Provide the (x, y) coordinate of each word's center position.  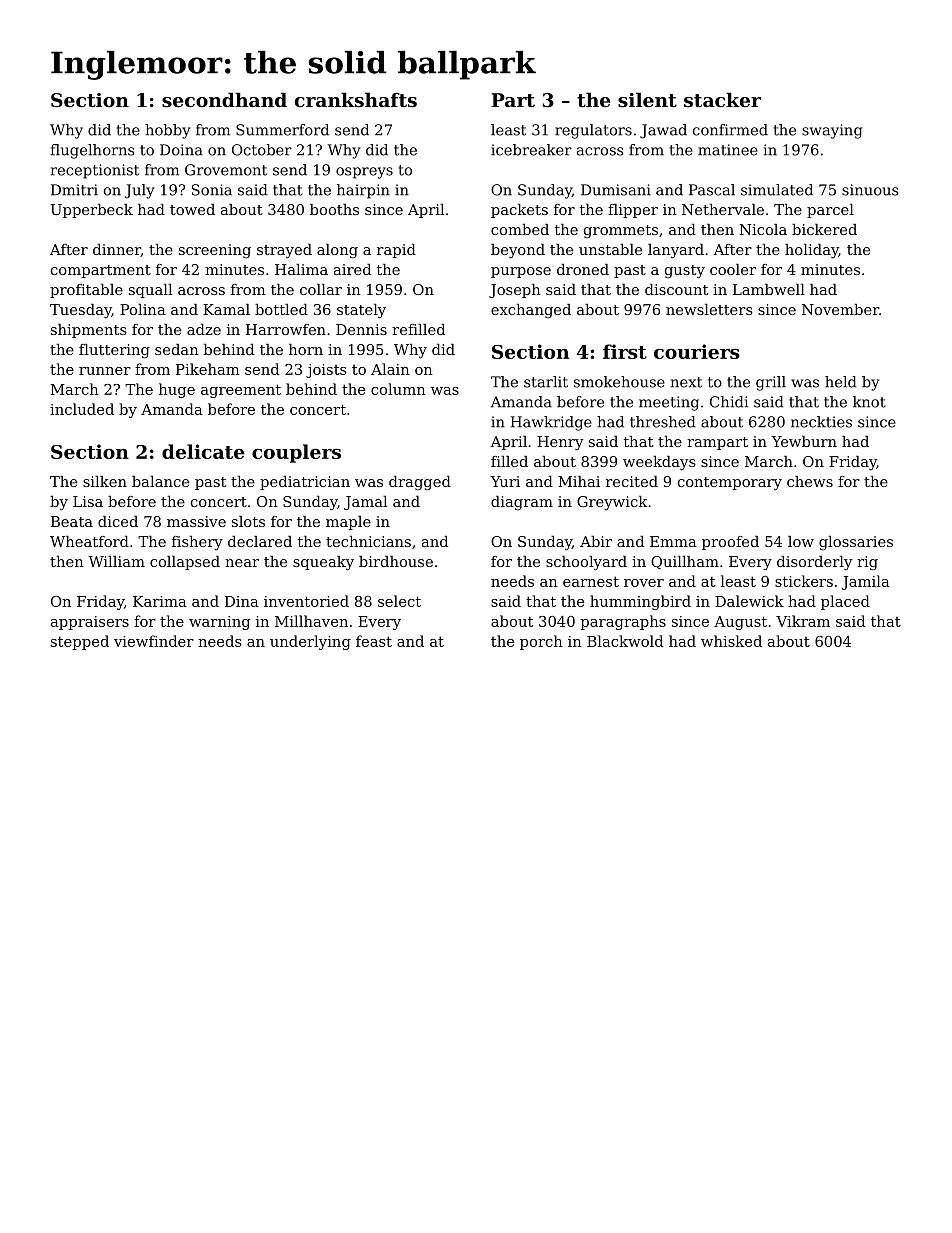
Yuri (505, 481)
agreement (241, 391)
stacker (722, 100)
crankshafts (356, 100)
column (398, 389)
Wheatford (89, 541)
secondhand (224, 99)
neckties (821, 422)
